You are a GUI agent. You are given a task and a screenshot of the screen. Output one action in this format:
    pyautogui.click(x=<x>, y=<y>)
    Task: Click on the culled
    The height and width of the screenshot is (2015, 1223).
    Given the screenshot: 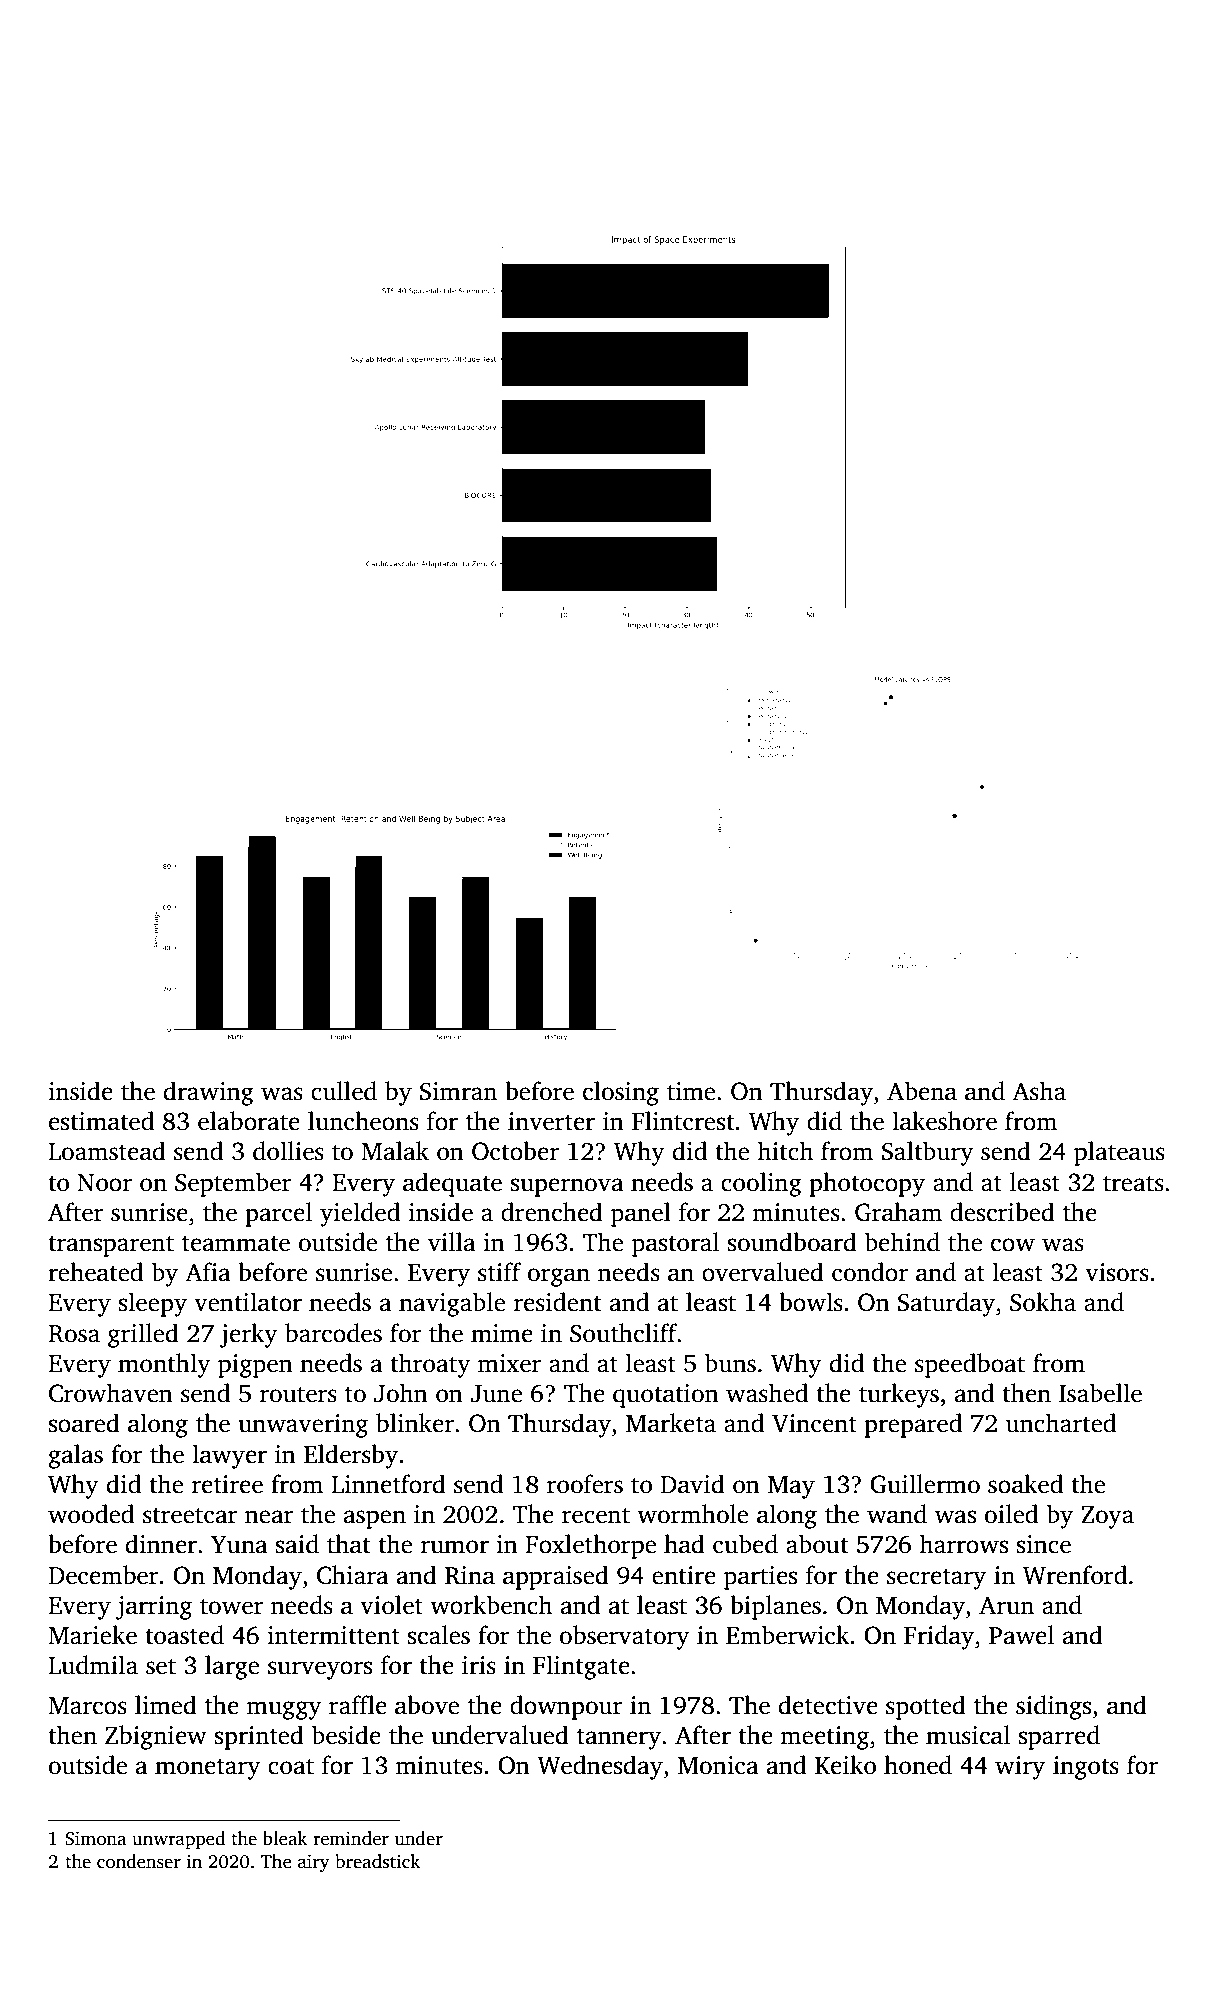 What is the action you would take?
    pyautogui.click(x=344, y=1091)
